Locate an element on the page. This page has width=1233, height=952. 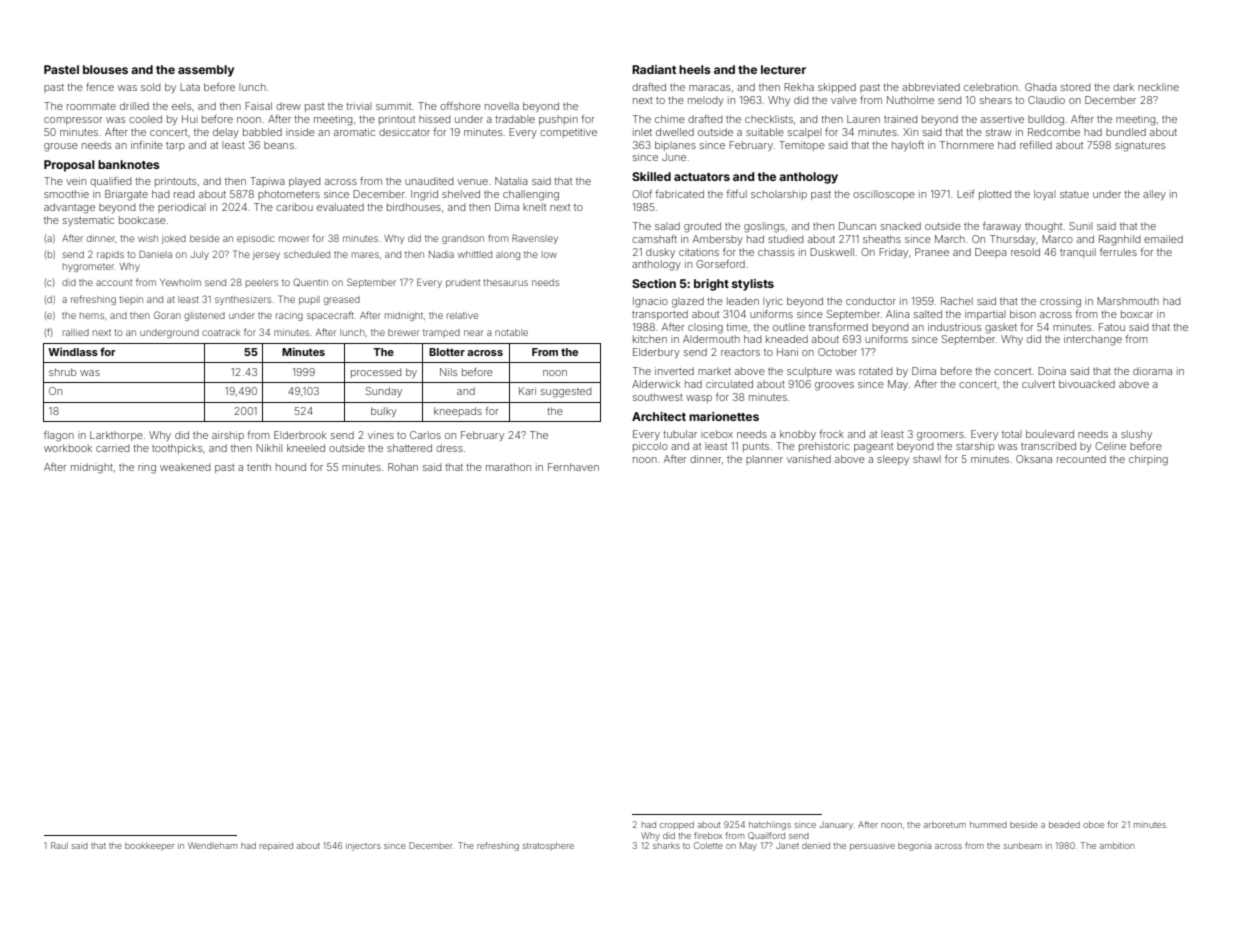
chirping is located at coordinates (1148, 460).
